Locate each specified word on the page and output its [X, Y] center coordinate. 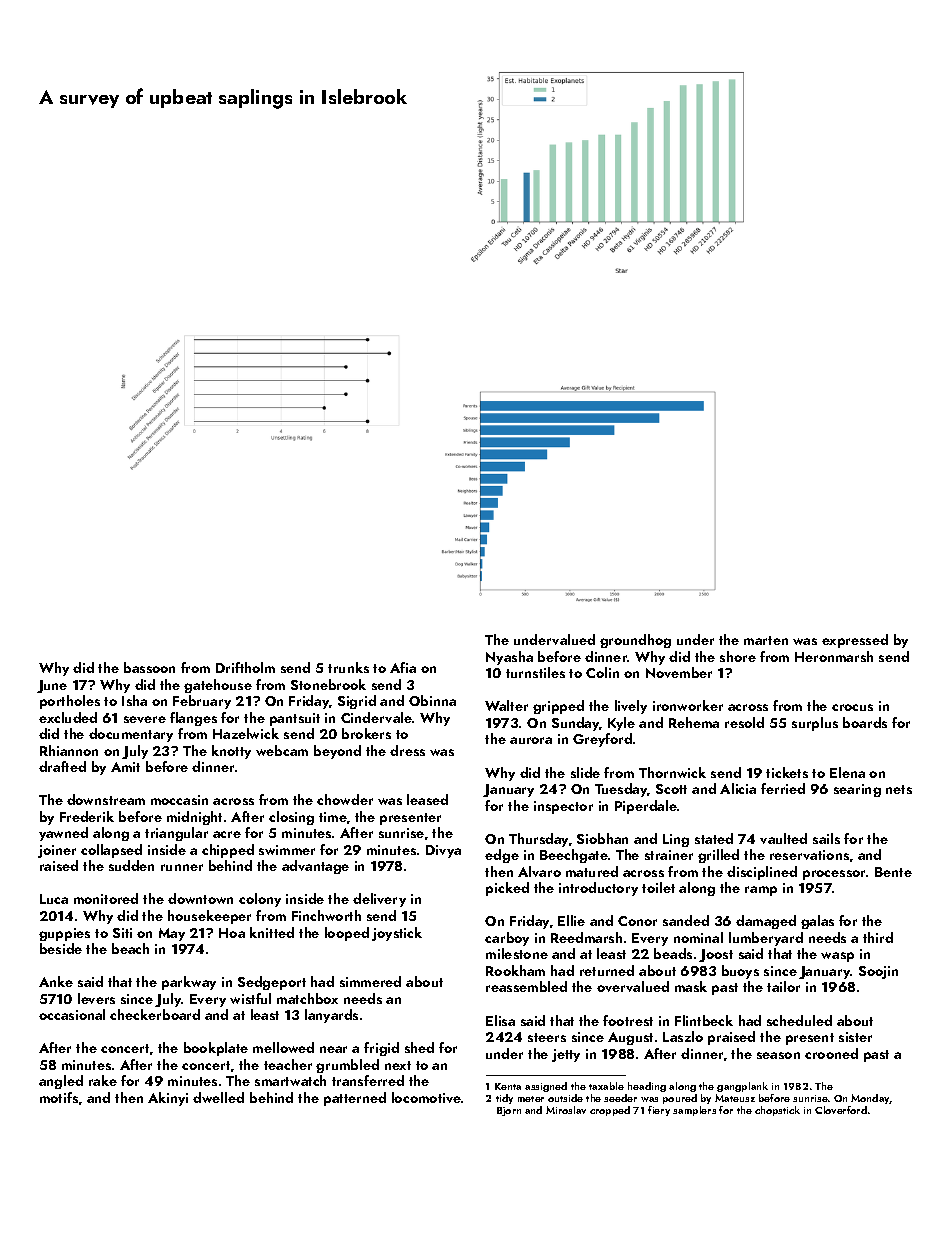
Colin [602, 672]
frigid [381, 1049]
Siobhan [602, 838]
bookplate [216, 1049]
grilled [718, 856]
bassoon [149, 667]
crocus [852, 707]
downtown [200, 898]
